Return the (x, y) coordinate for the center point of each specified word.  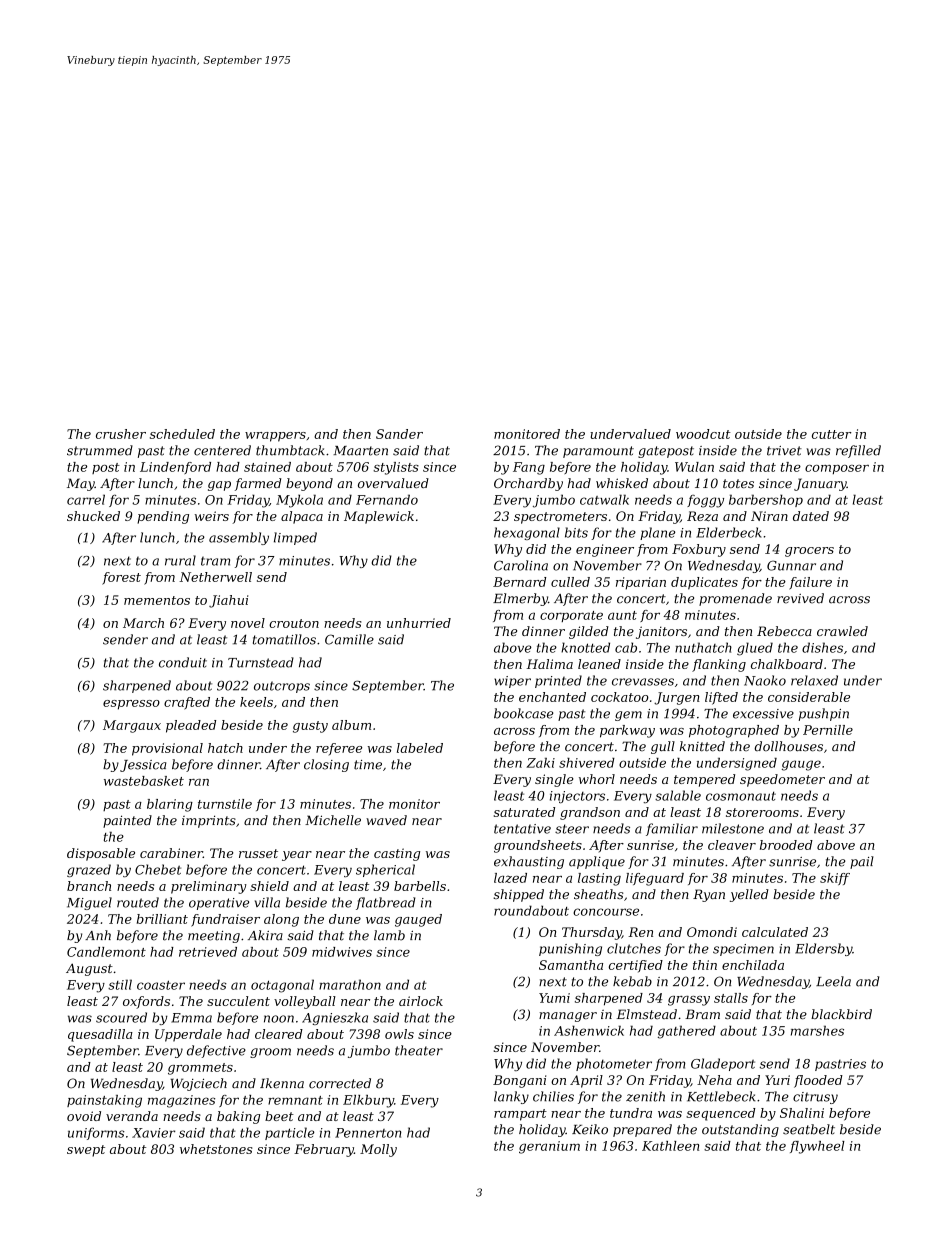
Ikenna (282, 1083)
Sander (399, 434)
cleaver (732, 845)
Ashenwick (589, 1030)
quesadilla (100, 1035)
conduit (183, 662)
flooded (818, 1081)
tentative (522, 829)
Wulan (694, 467)
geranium (549, 1147)
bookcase (524, 713)
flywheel (817, 1147)
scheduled (182, 434)
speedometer (782, 780)
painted (127, 821)
